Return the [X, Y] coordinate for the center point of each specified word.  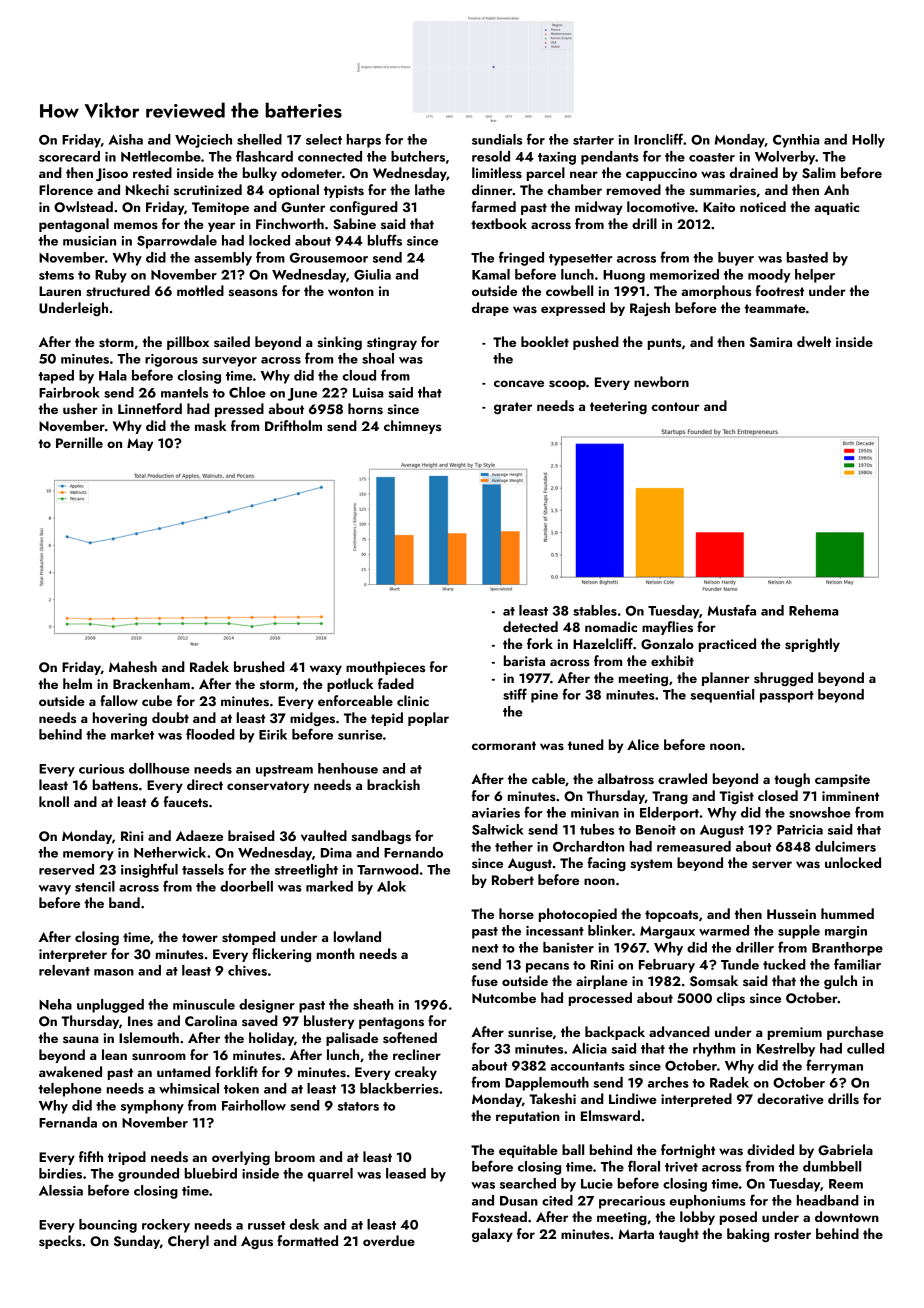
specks [60, 1242]
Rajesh [650, 309]
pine [544, 696]
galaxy [492, 1235]
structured [118, 291]
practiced [727, 645]
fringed [521, 258]
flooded [210, 734]
